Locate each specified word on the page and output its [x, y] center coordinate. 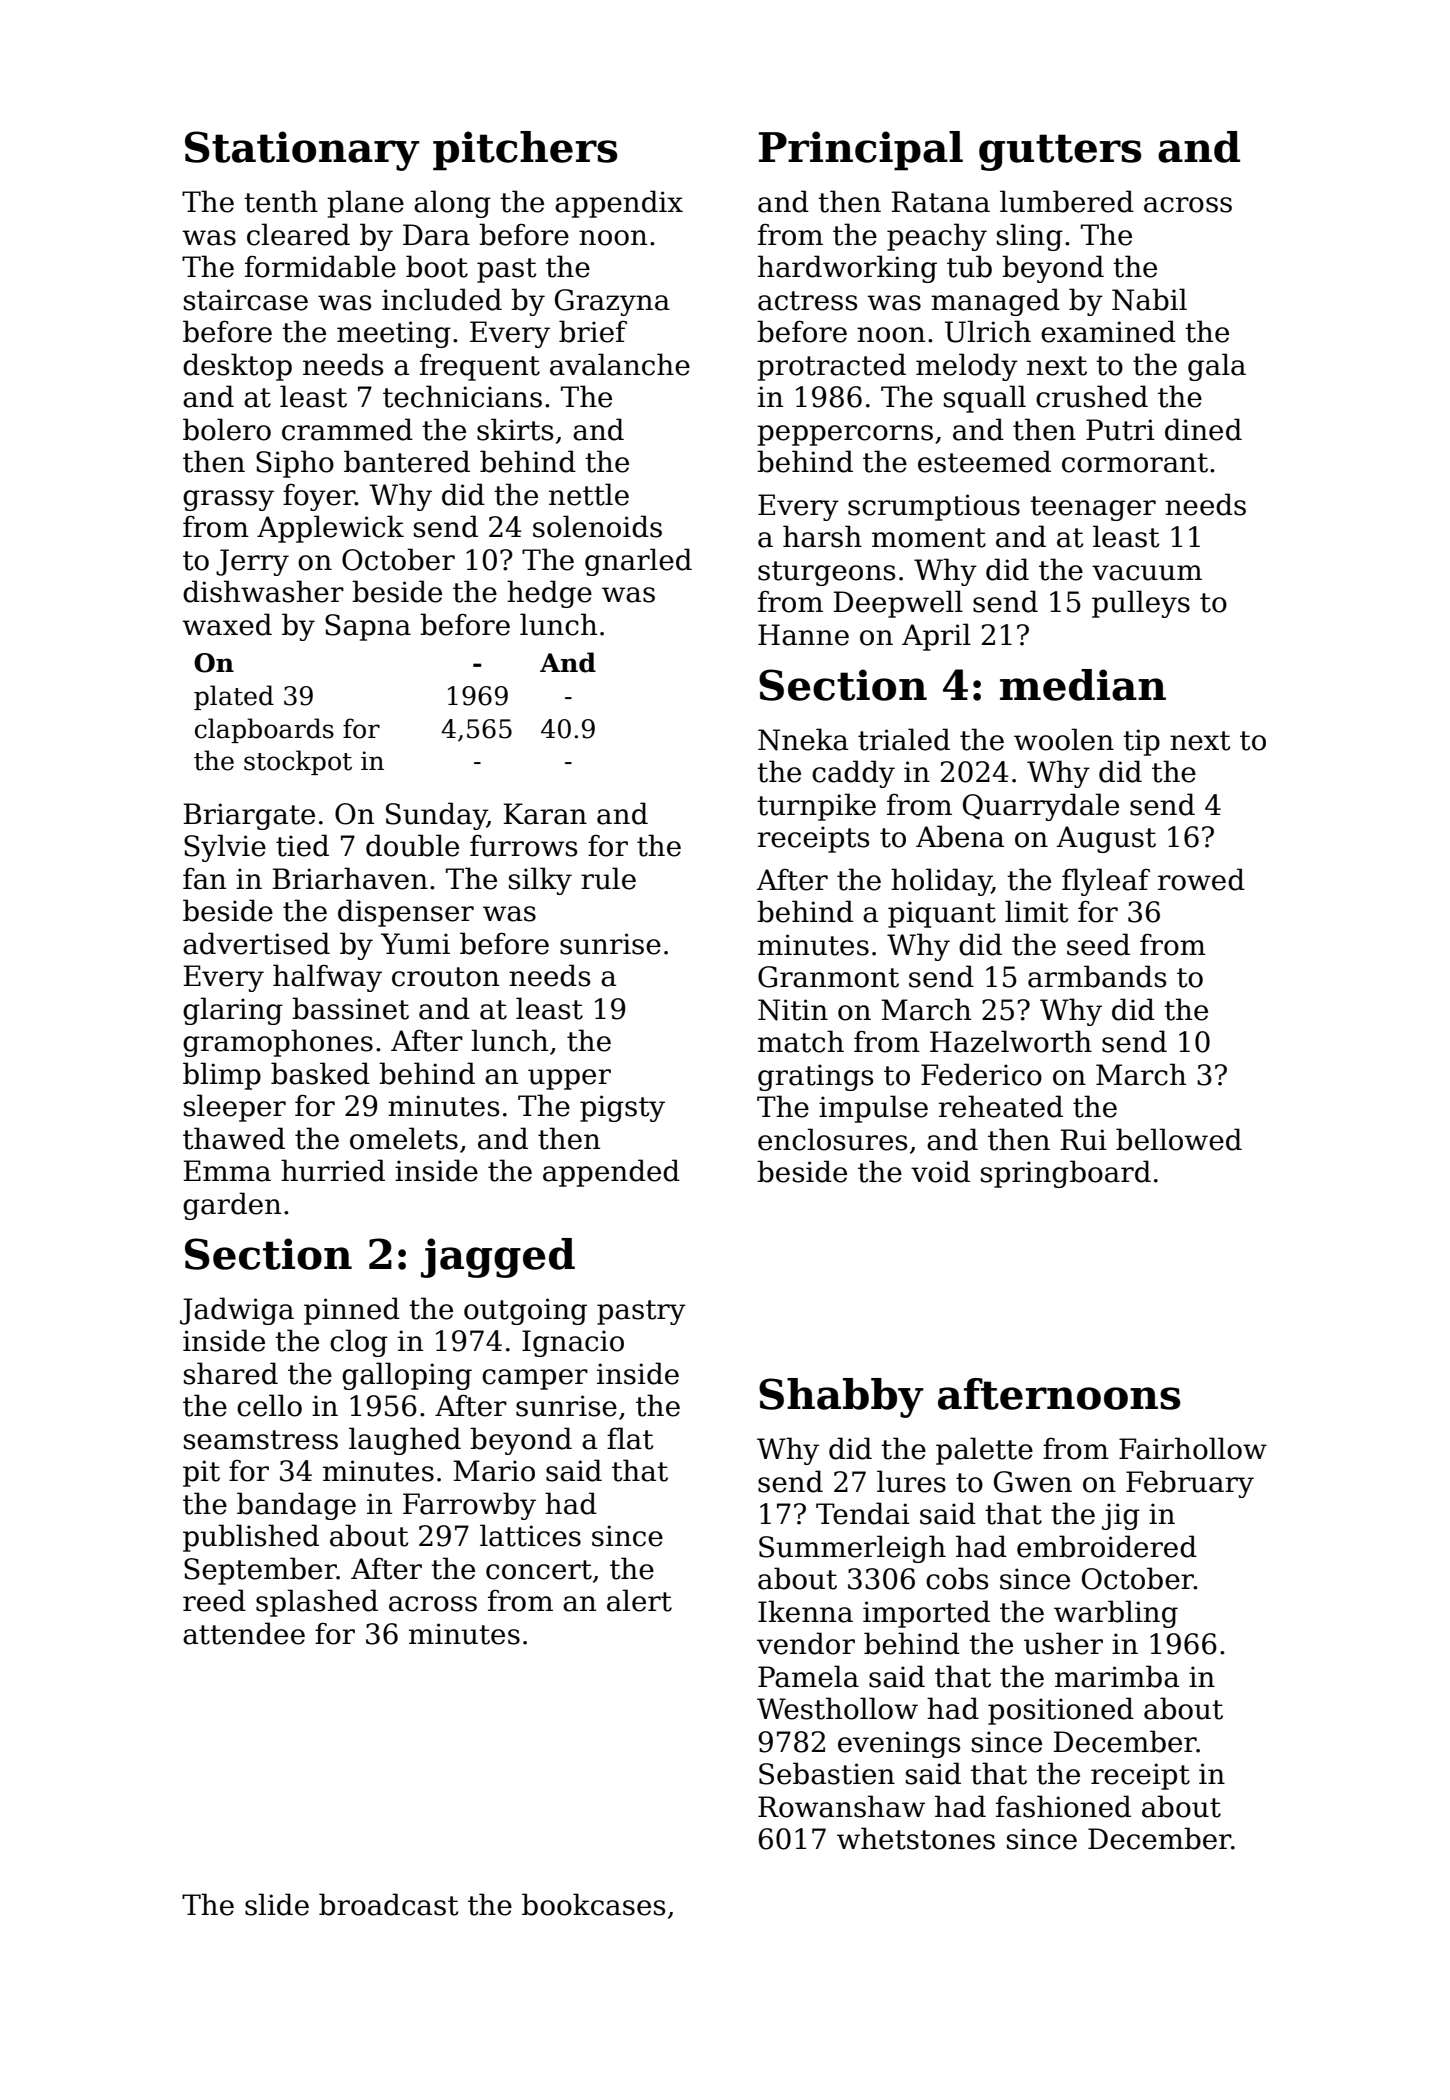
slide [277, 1904]
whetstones [916, 1838]
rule [608, 878]
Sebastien [827, 1773]
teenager [1093, 508]
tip [1141, 742]
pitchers [525, 151]
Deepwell [898, 604]
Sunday [436, 816]
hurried [333, 1170]
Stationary [302, 151]
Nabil [1149, 299]
